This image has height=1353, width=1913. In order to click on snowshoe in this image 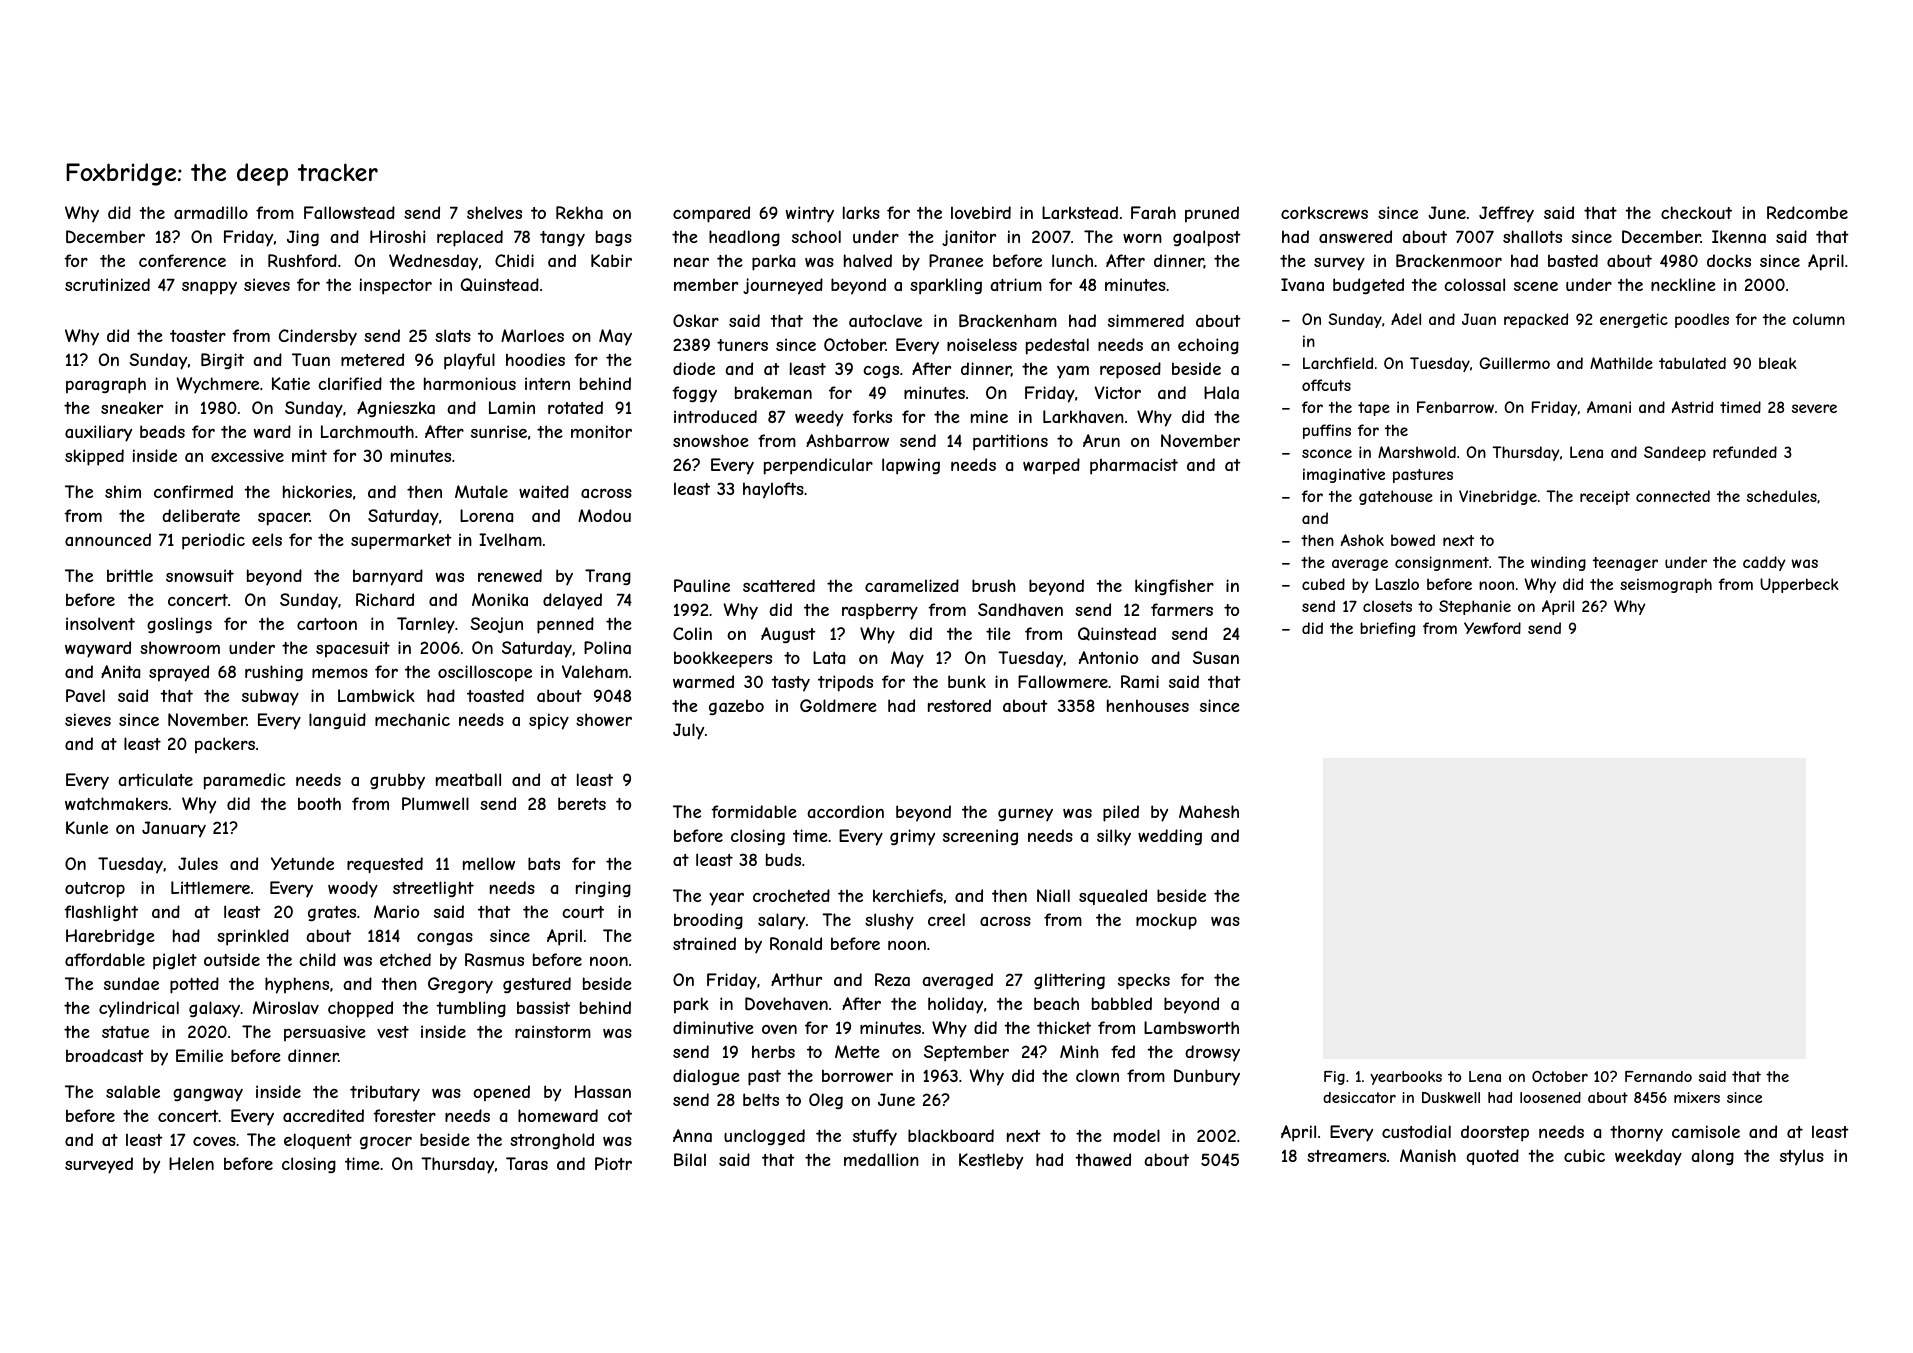, I will do `click(711, 440)`.
